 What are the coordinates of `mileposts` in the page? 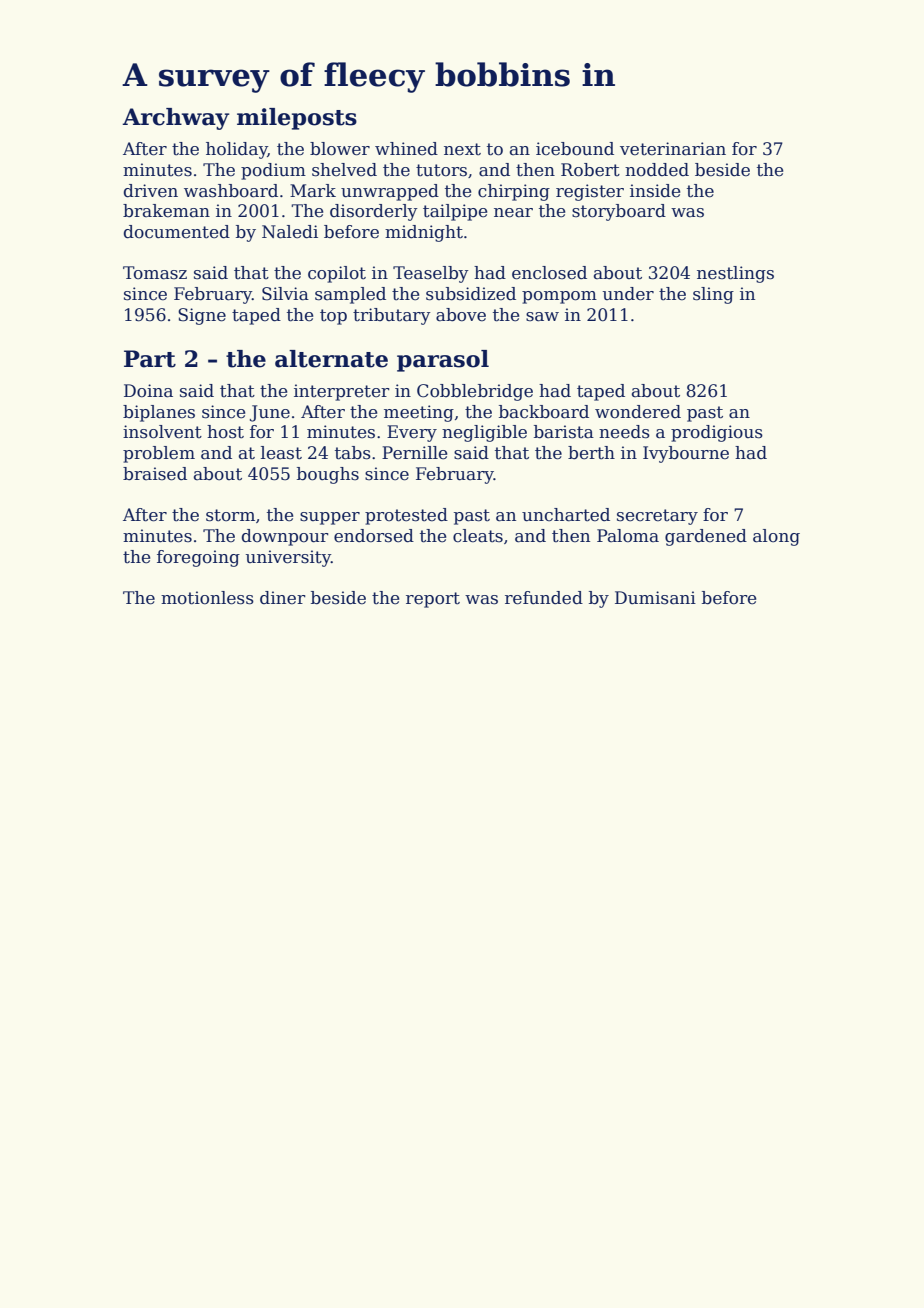 It's located at (297, 119).
